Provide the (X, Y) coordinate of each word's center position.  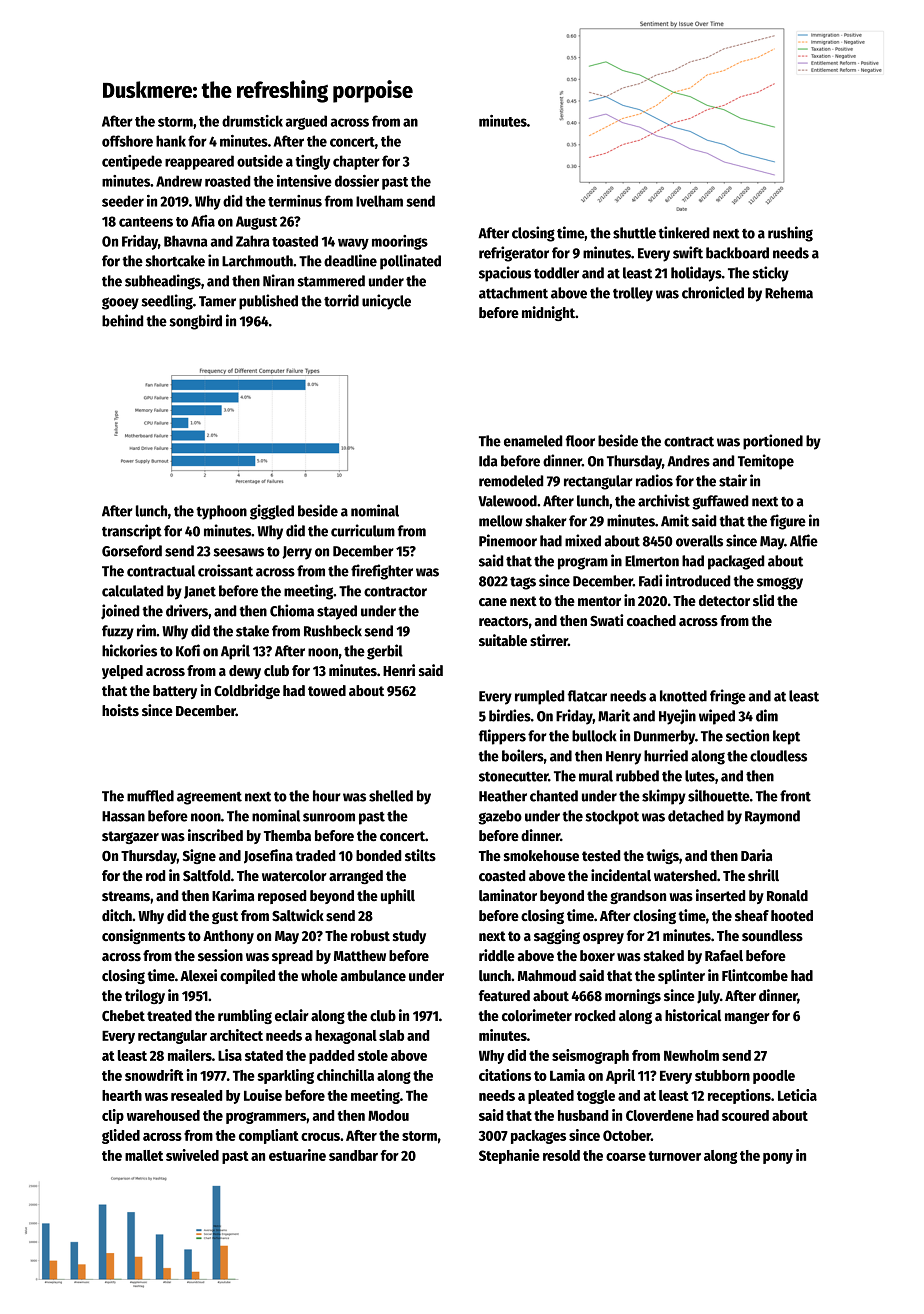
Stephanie (509, 1156)
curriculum (363, 530)
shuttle (634, 233)
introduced (698, 580)
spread (292, 957)
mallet (144, 1155)
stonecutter (513, 777)
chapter (356, 162)
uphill (398, 896)
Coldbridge (247, 691)
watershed (685, 876)
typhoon (221, 512)
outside (260, 161)
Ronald (787, 895)
